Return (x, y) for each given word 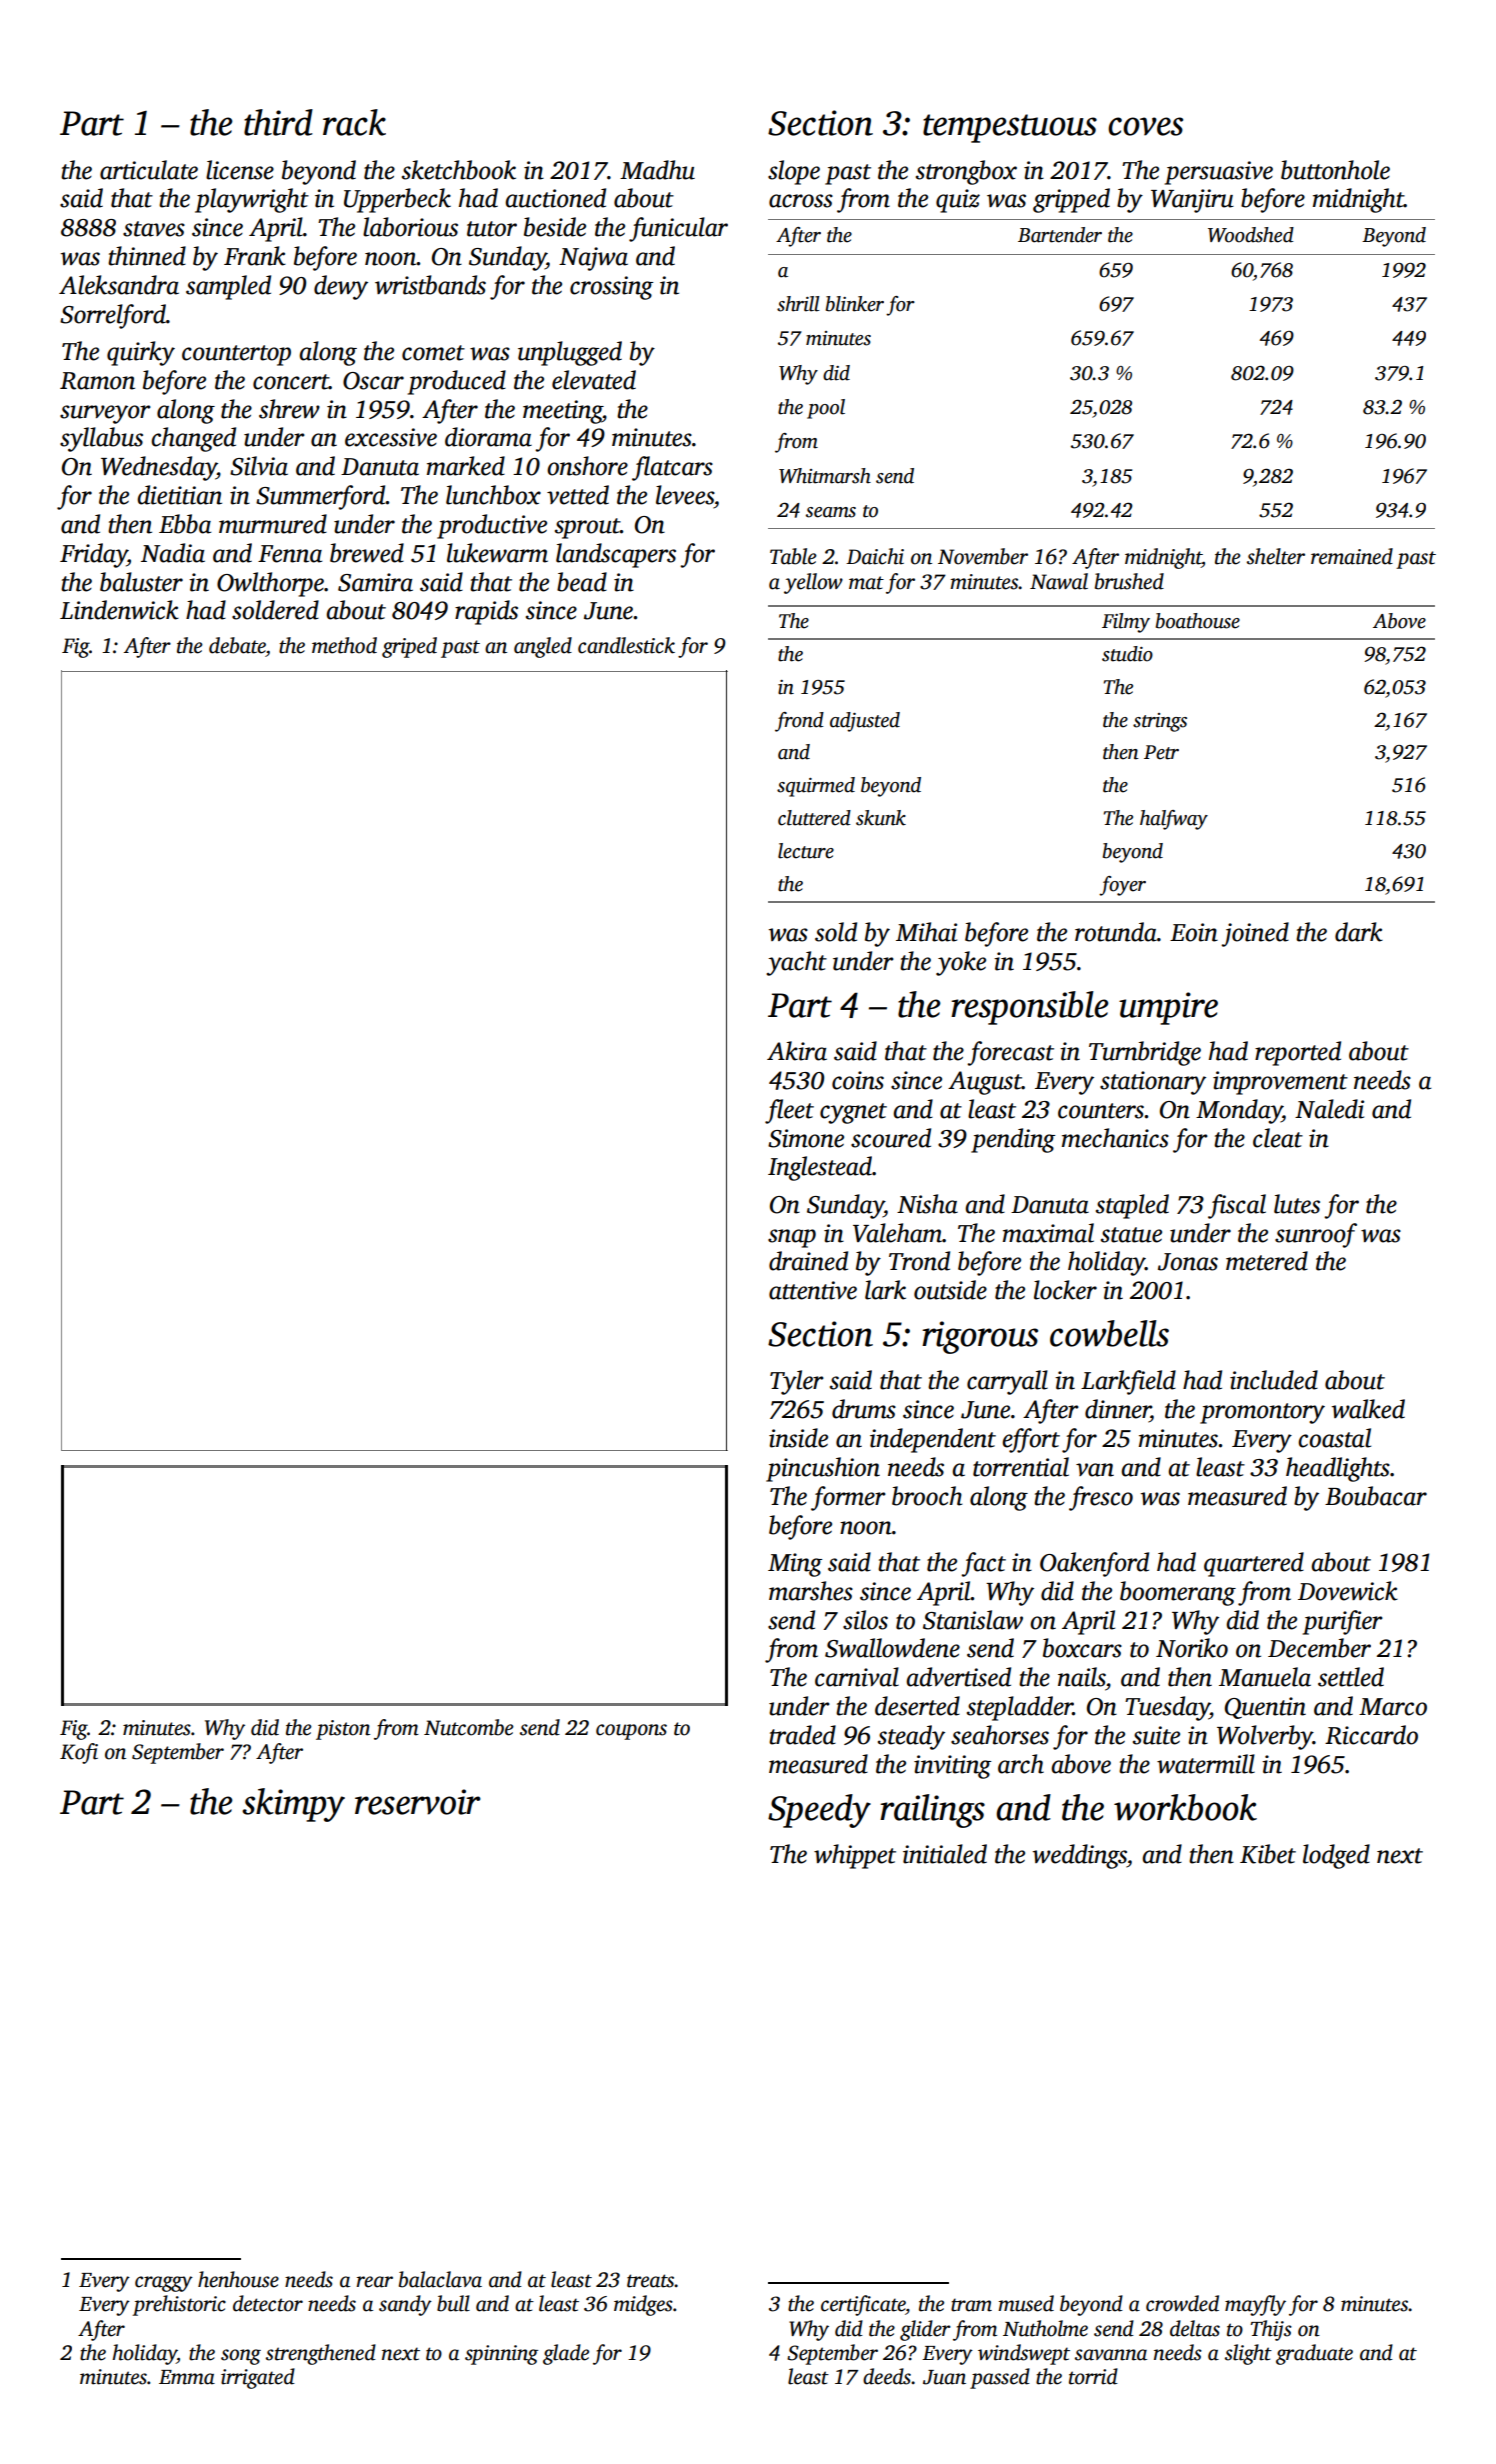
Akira (797, 1051)
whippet (855, 1856)
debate (237, 645)
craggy (164, 2284)
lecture (806, 851)
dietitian (179, 495)
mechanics (1115, 1138)
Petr (1161, 752)
